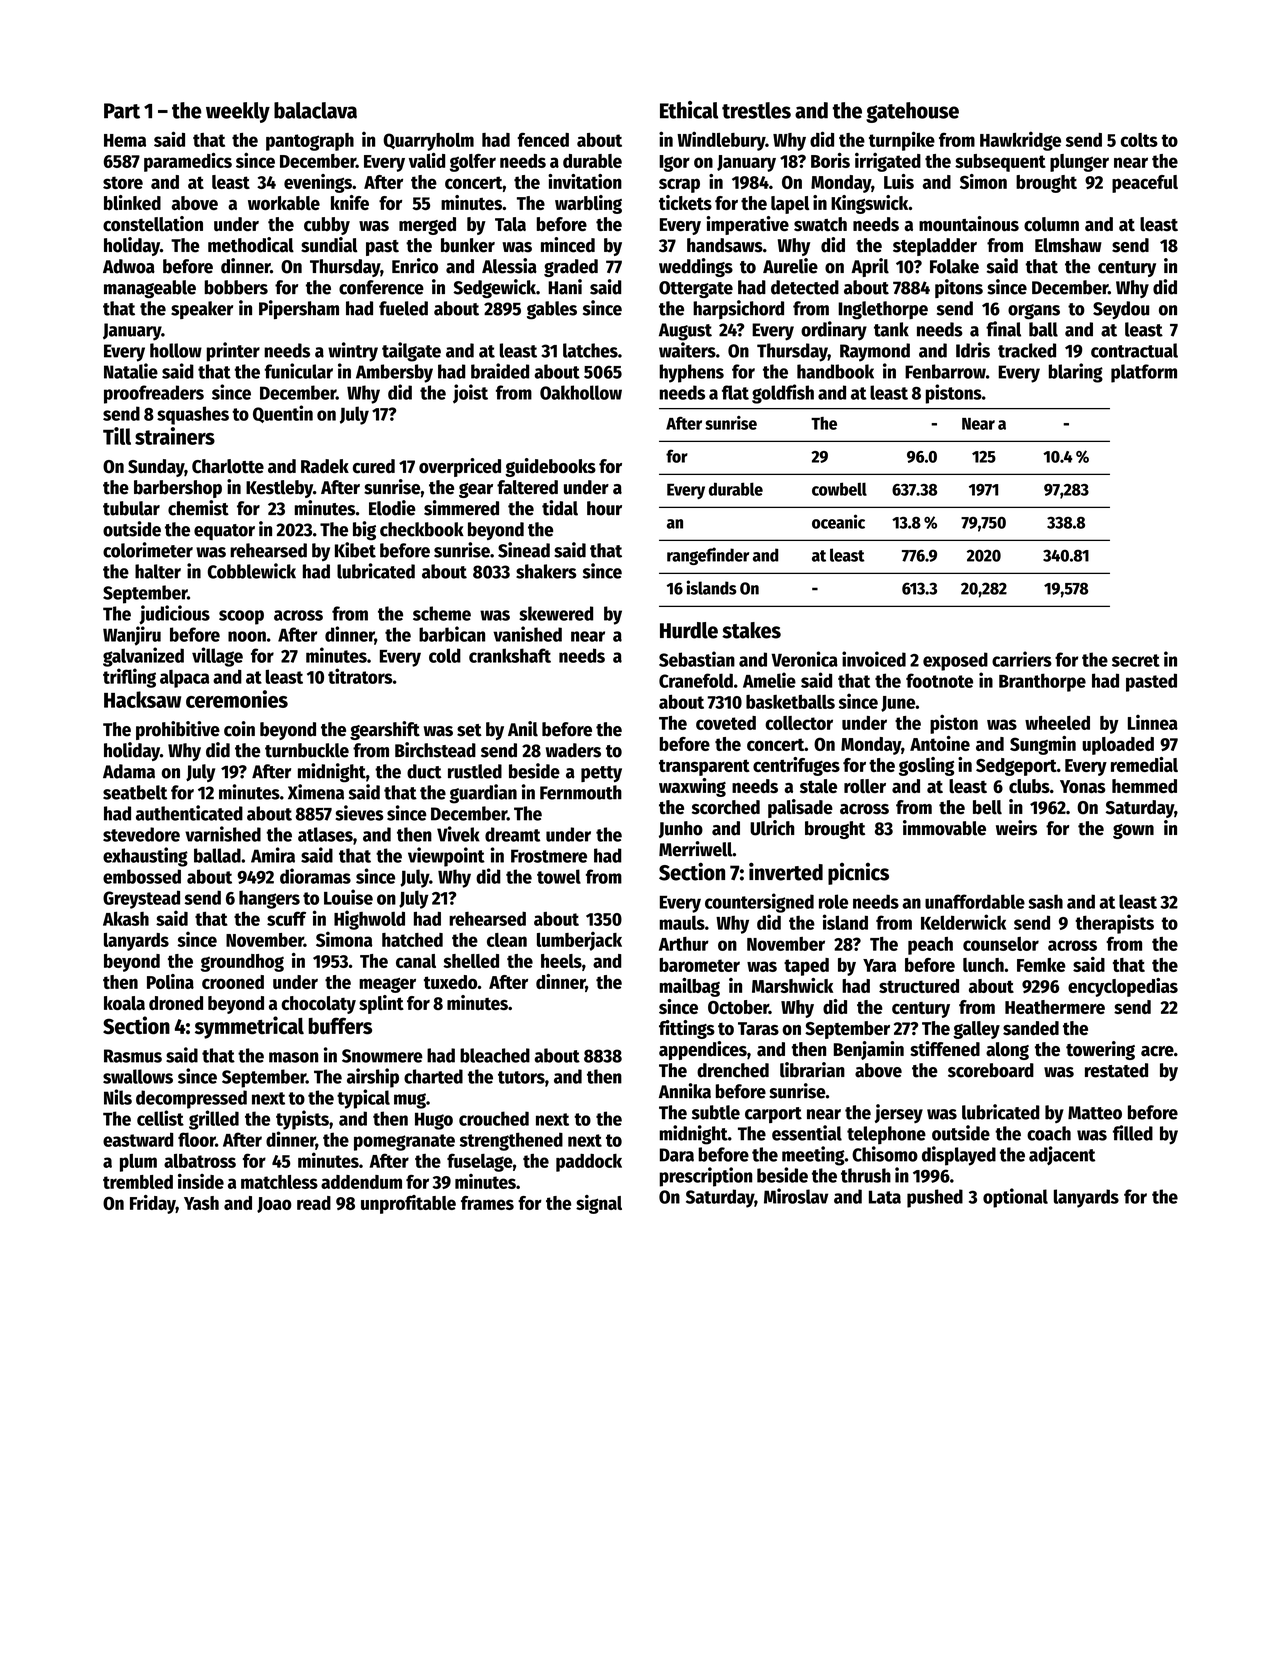 Image resolution: width=1281 pixels, height=1658 pixels. Describe the element at coordinates (129, 678) in the screenshot. I see `trifling` at that location.
